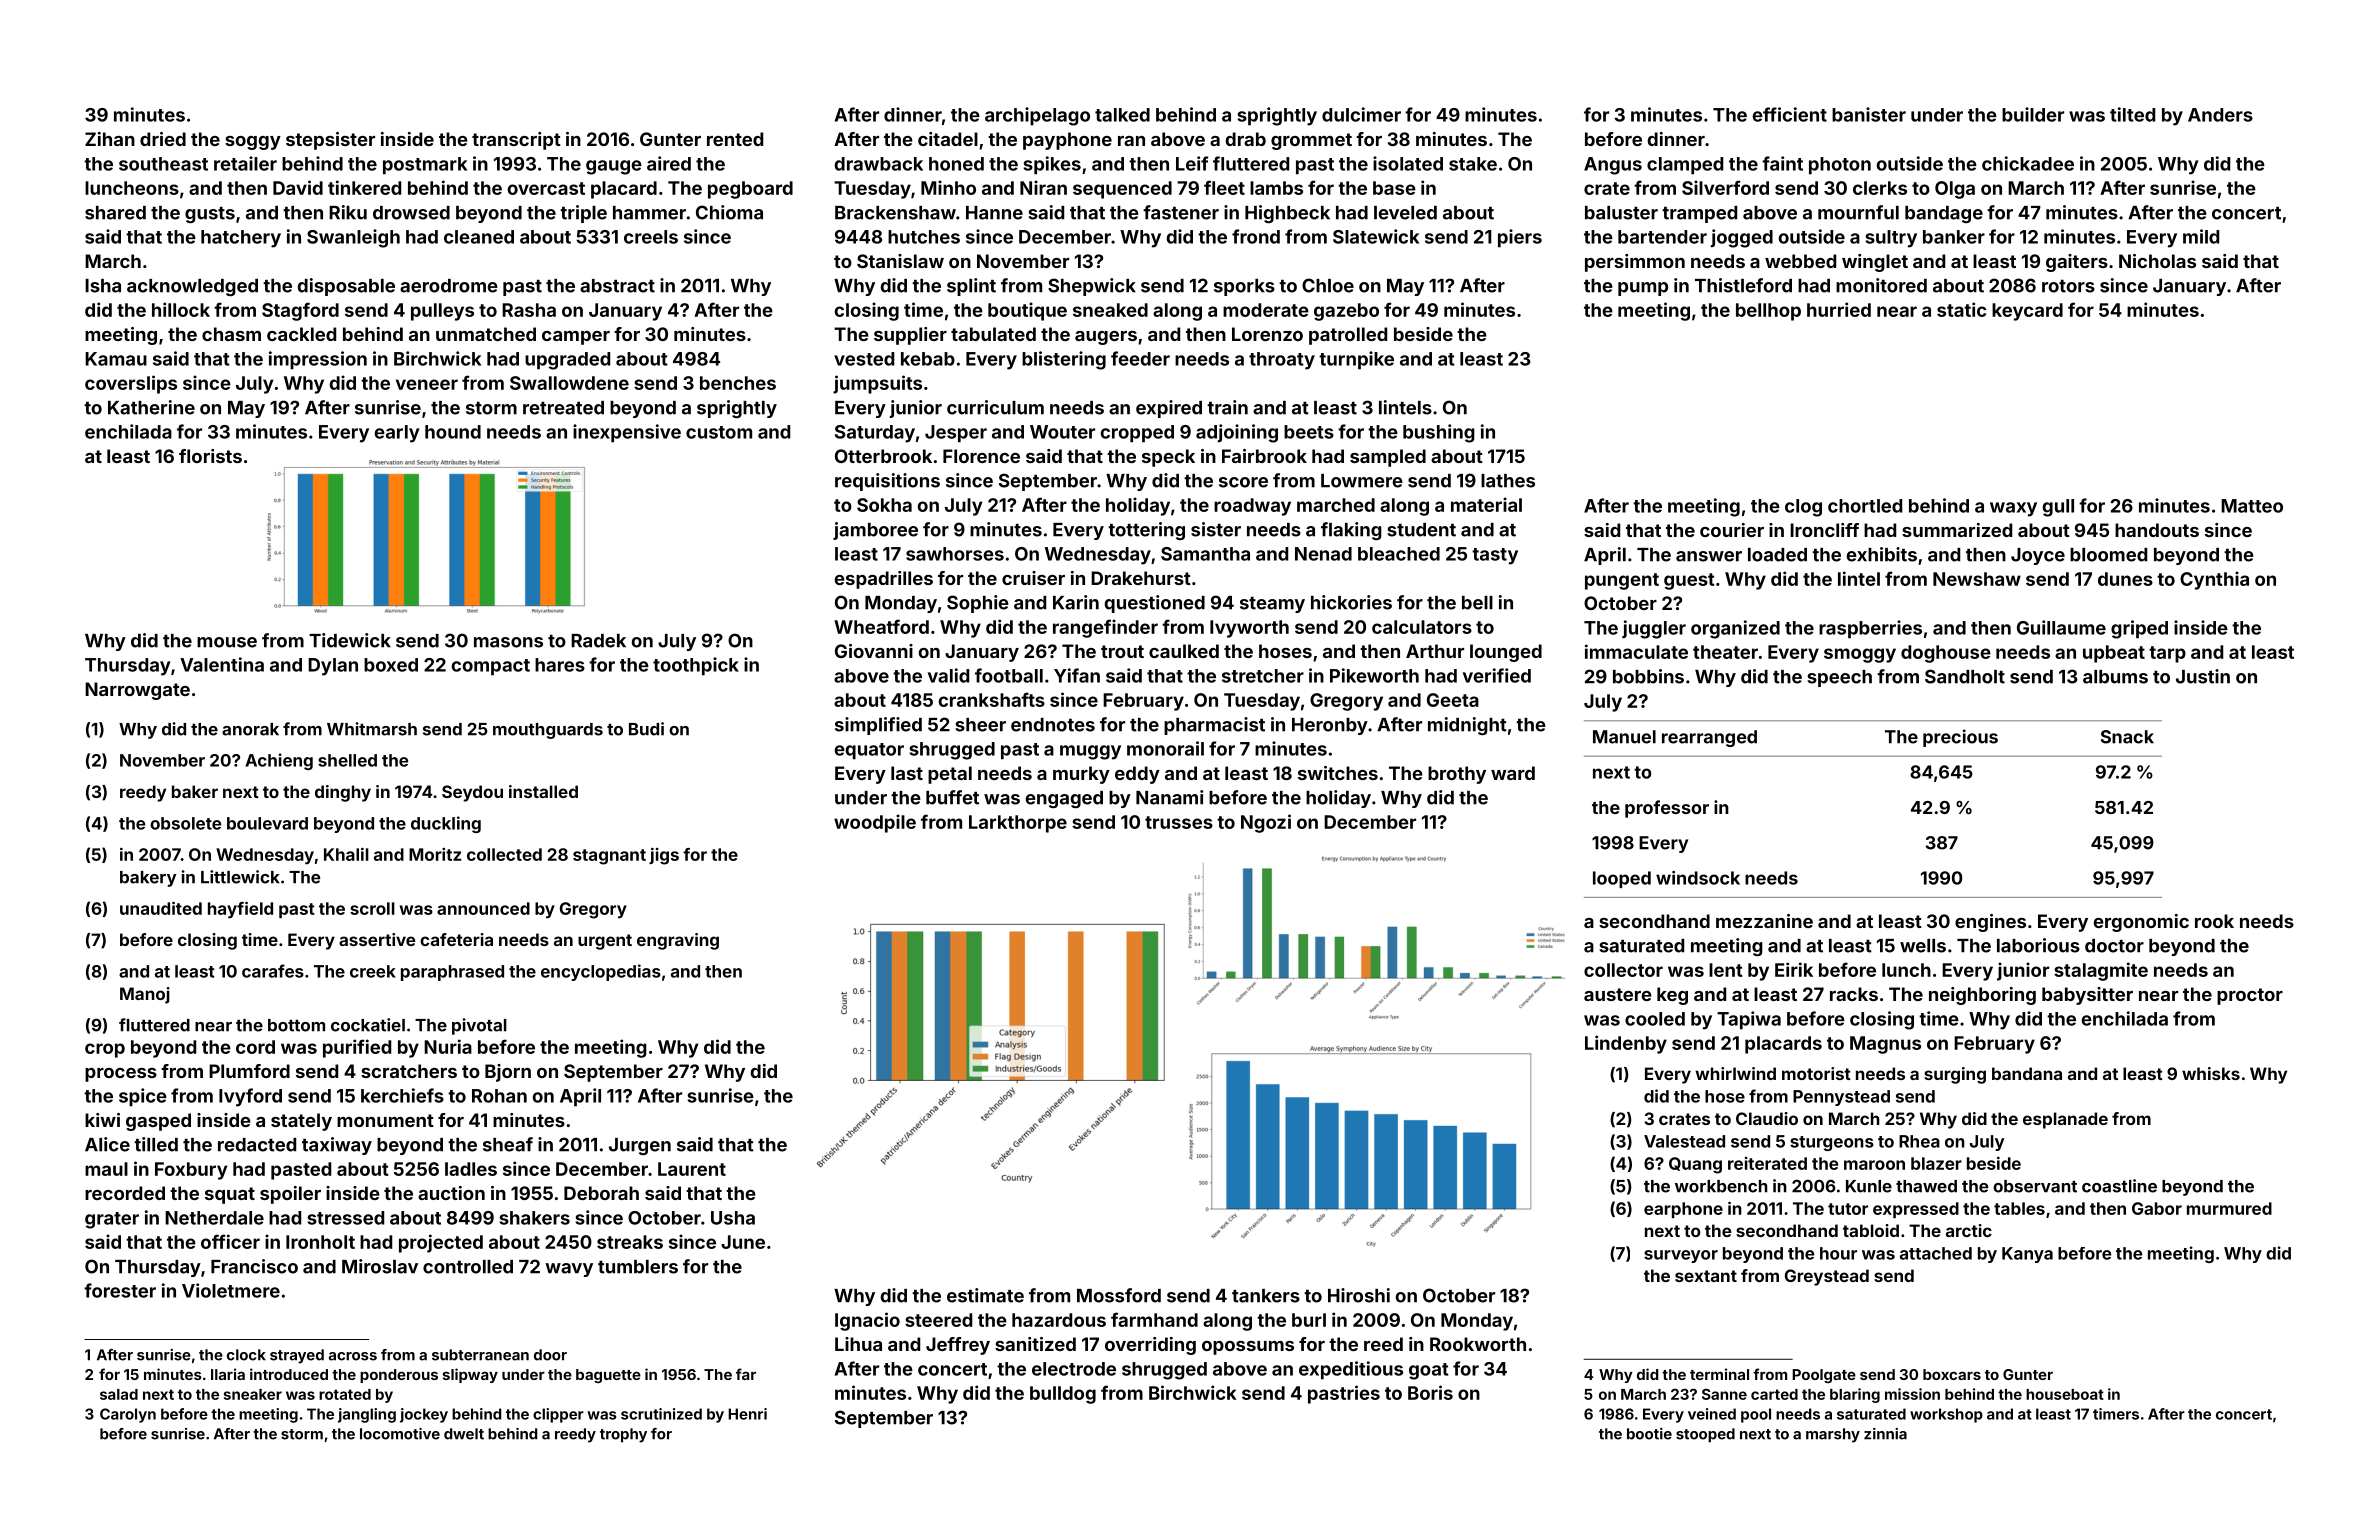 The width and height of the screenshot is (2380, 1540). What do you see at coordinates (1649, 1434) in the screenshot?
I see `bootie` at bounding box center [1649, 1434].
